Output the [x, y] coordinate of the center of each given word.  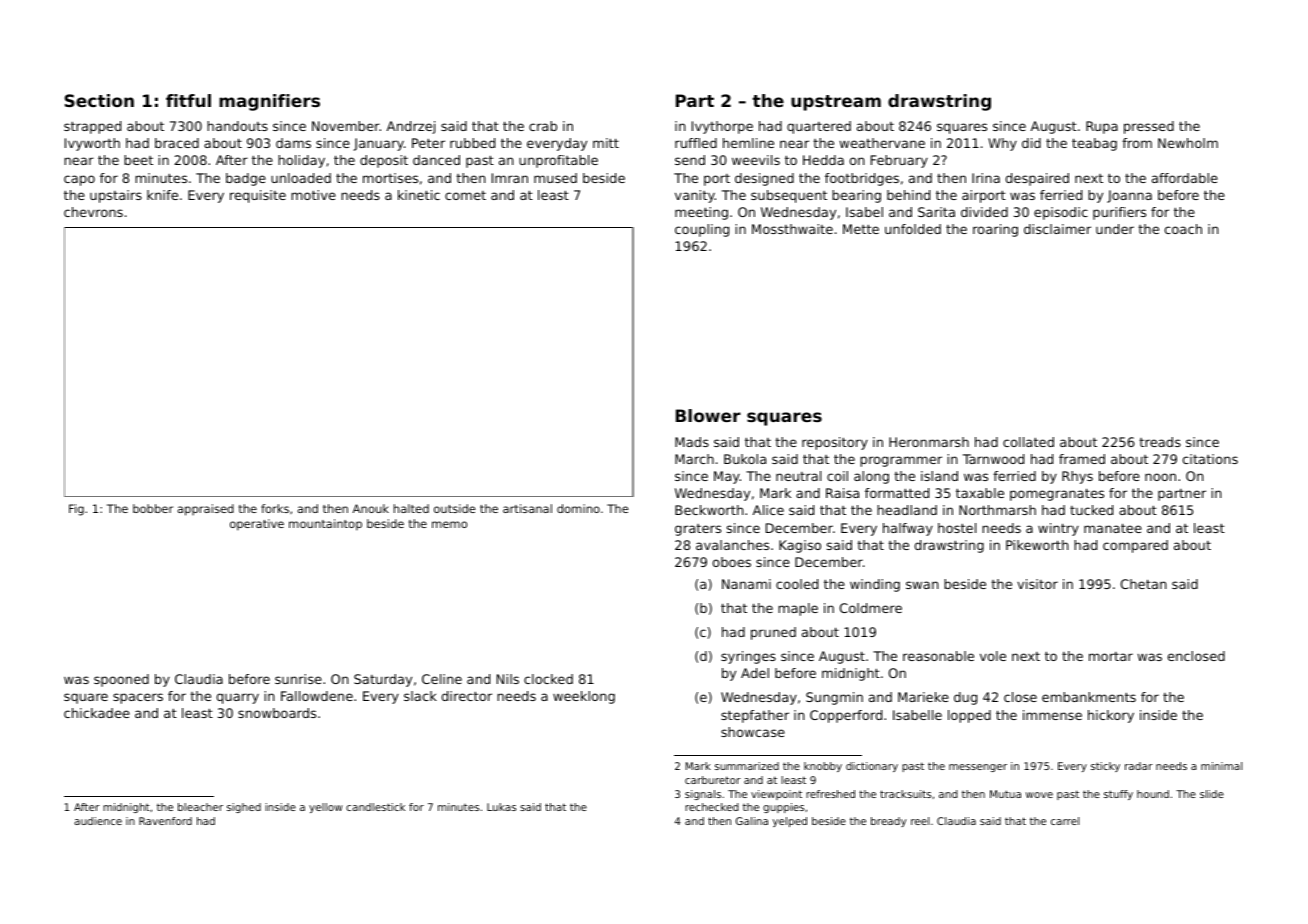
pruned [773, 633]
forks [275, 508]
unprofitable [558, 161]
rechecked [712, 807]
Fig [76, 510]
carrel [1065, 821]
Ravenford [165, 821]
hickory [1111, 716]
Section [99, 100]
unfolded [913, 229]
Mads [692, 442]
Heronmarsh [929, 442]
